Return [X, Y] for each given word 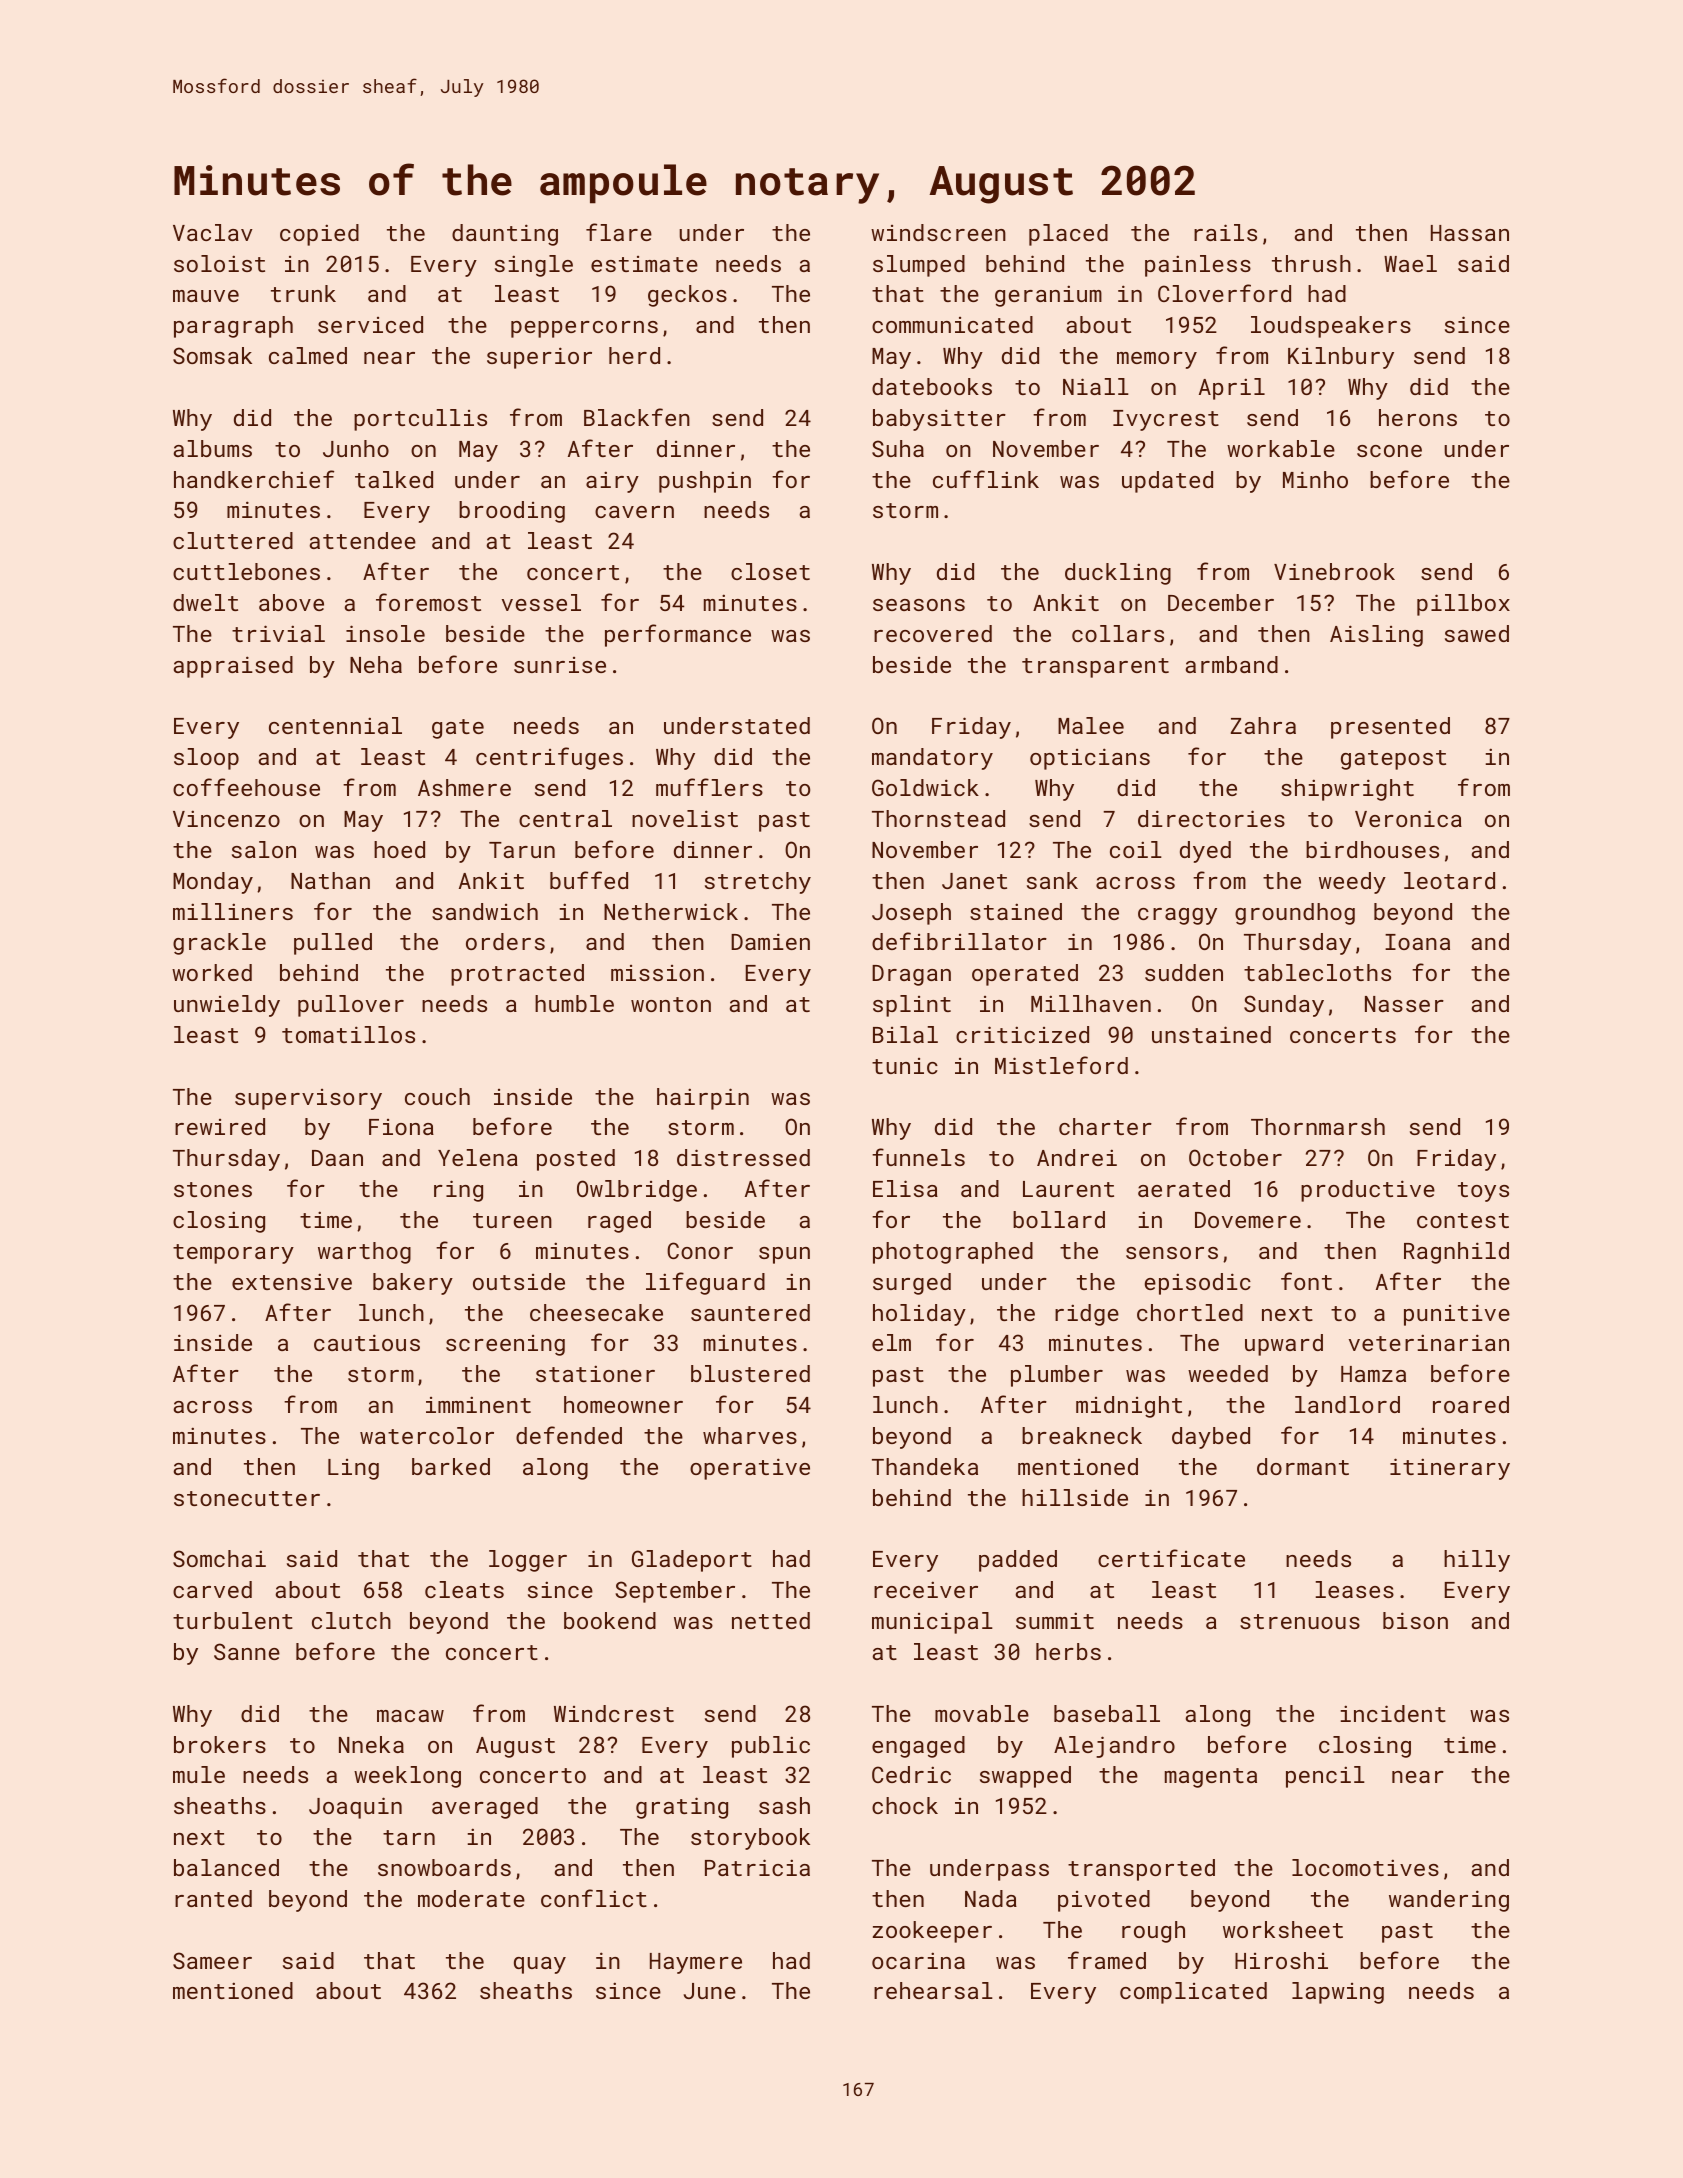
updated [1167, 482]
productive [1368, 1191]
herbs [1068, 1651]
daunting [505, 235]
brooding [512, 512]
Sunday [1284, 1006]
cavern [634, 512]
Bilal [905, 1034]
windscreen [938, 232]
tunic [905, 1066]
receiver [926, 1589]
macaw [410, 1716]
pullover [351, 1006]
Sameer [212, 1960]
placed [1068, 235]
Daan [337, 1158]
